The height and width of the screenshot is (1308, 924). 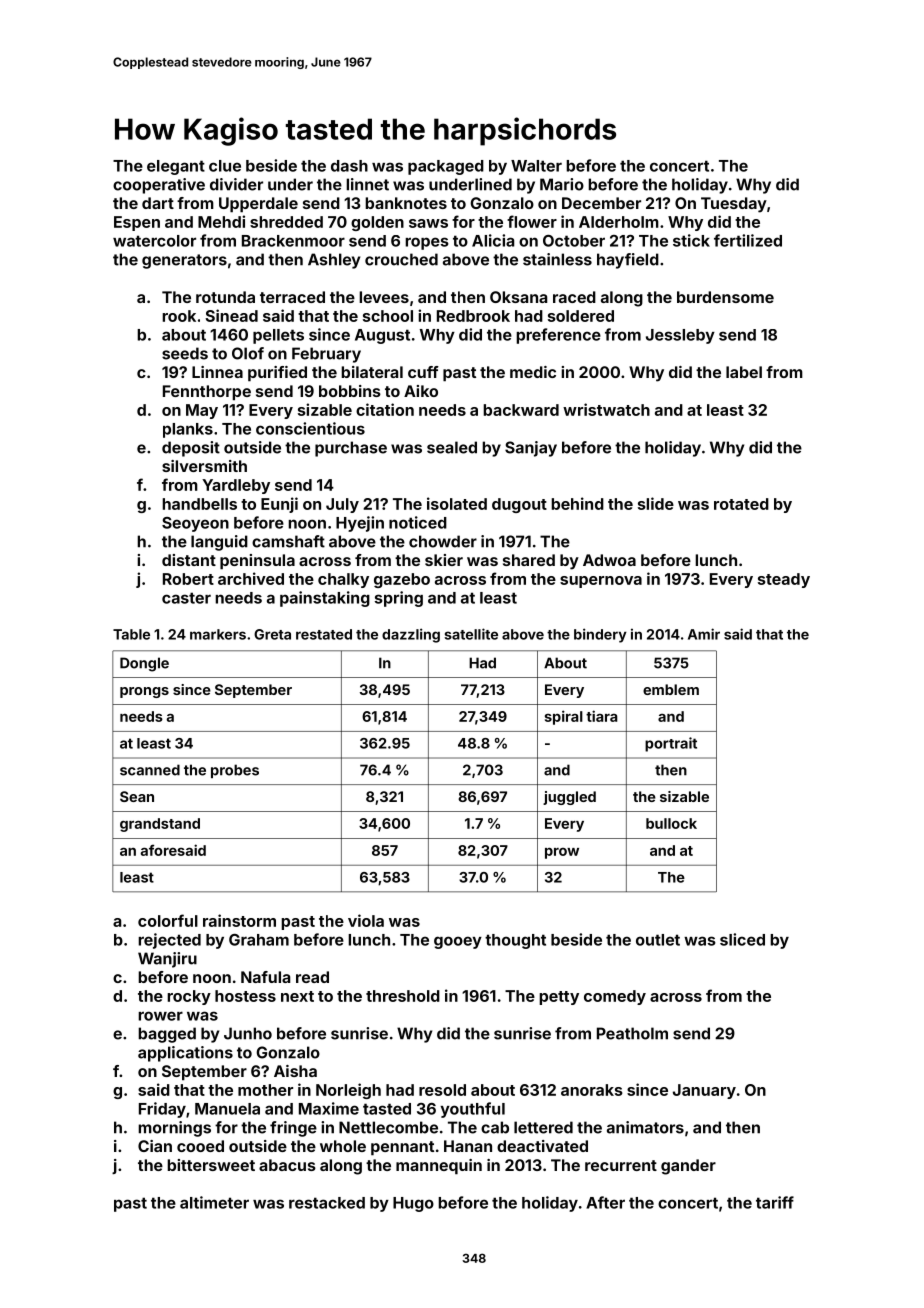 I want to click on resold, so click(x=442, y=1090).
